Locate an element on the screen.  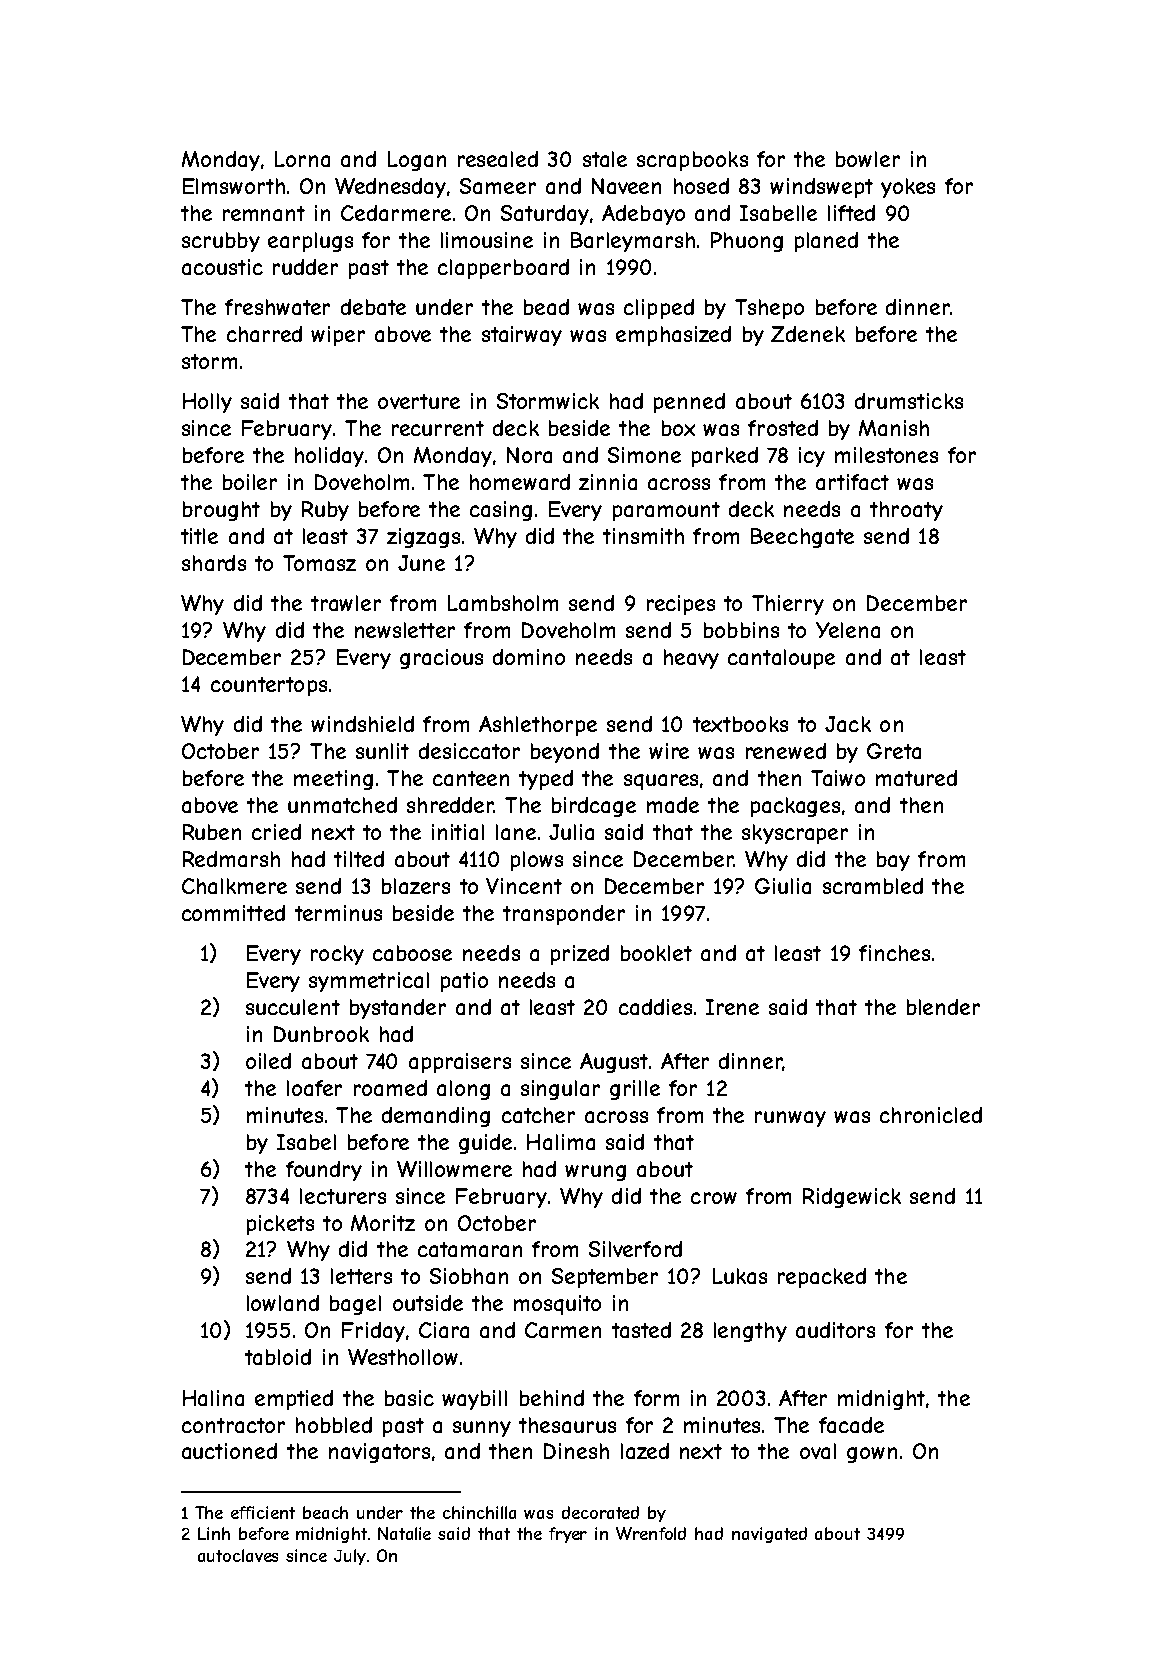
tabloid is located at coordinates (278, 1357).
